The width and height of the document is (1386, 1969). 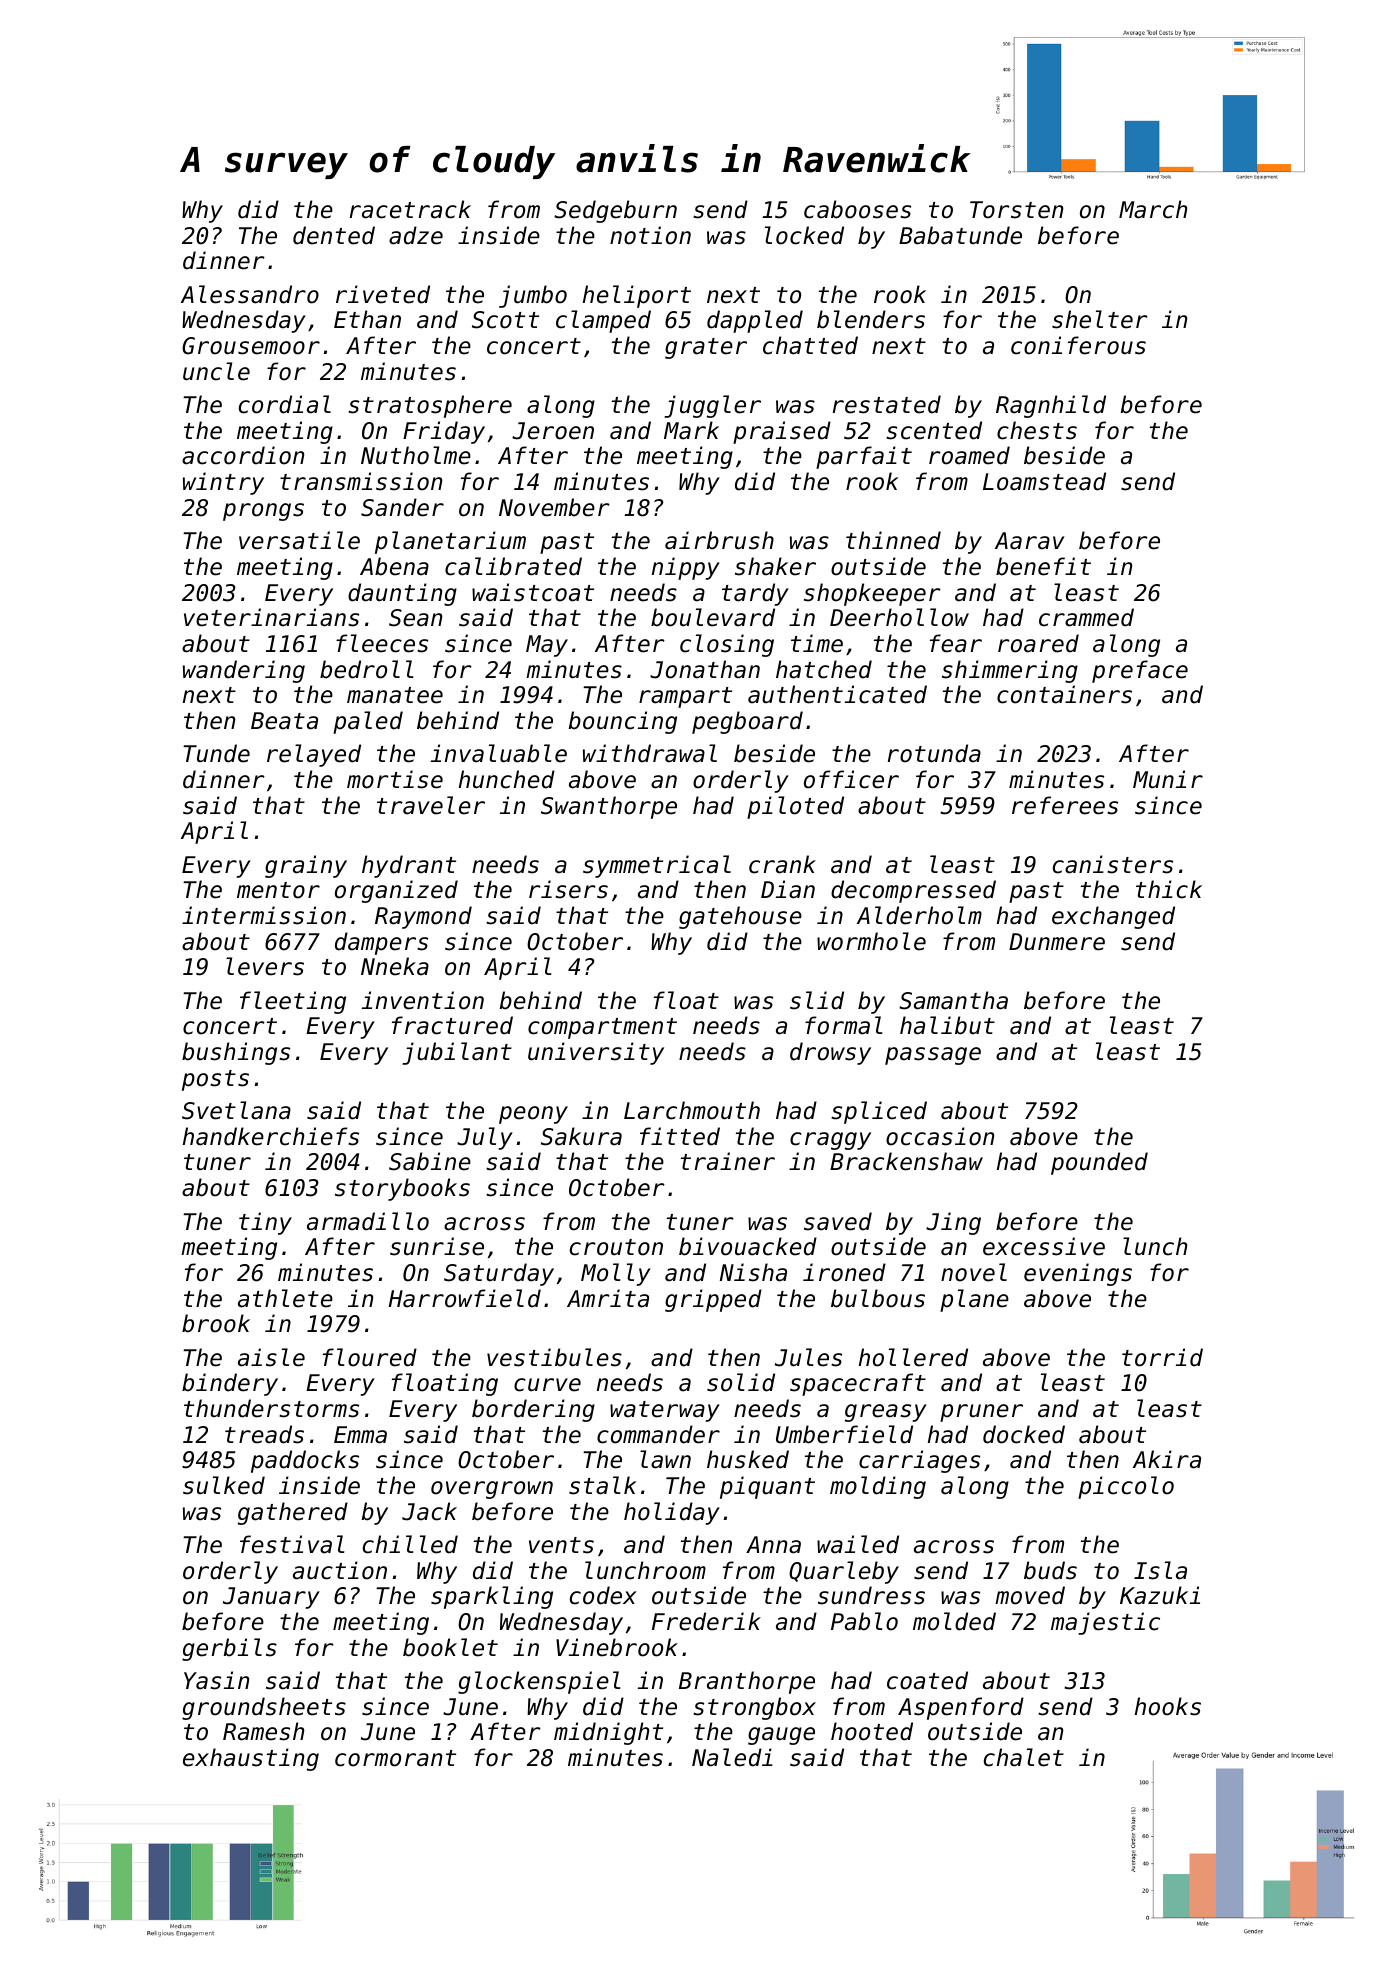 I want to click on Torsten, so click(x=1016, y=210).
